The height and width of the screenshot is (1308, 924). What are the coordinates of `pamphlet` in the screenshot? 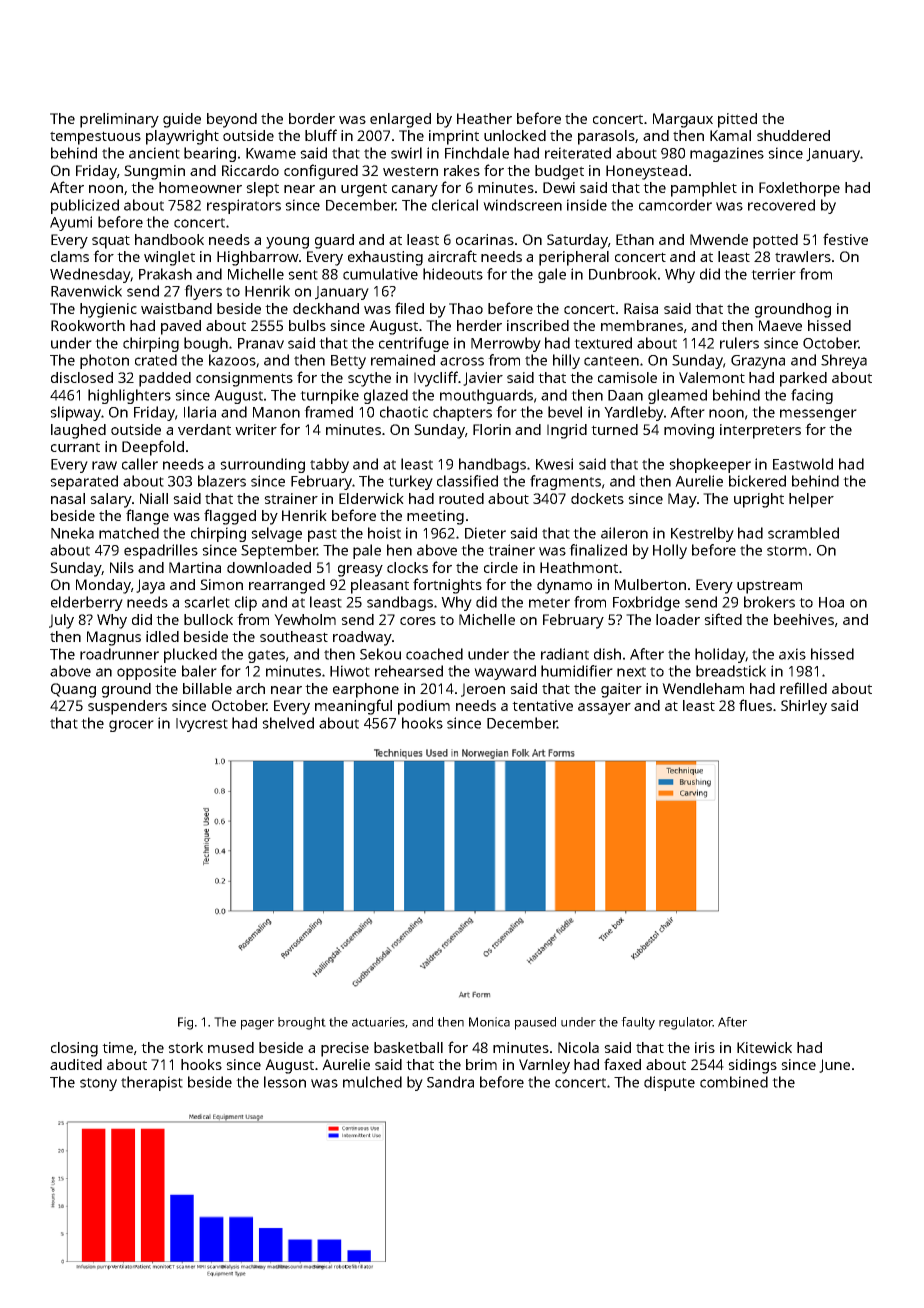 It's located at (704, 189).
